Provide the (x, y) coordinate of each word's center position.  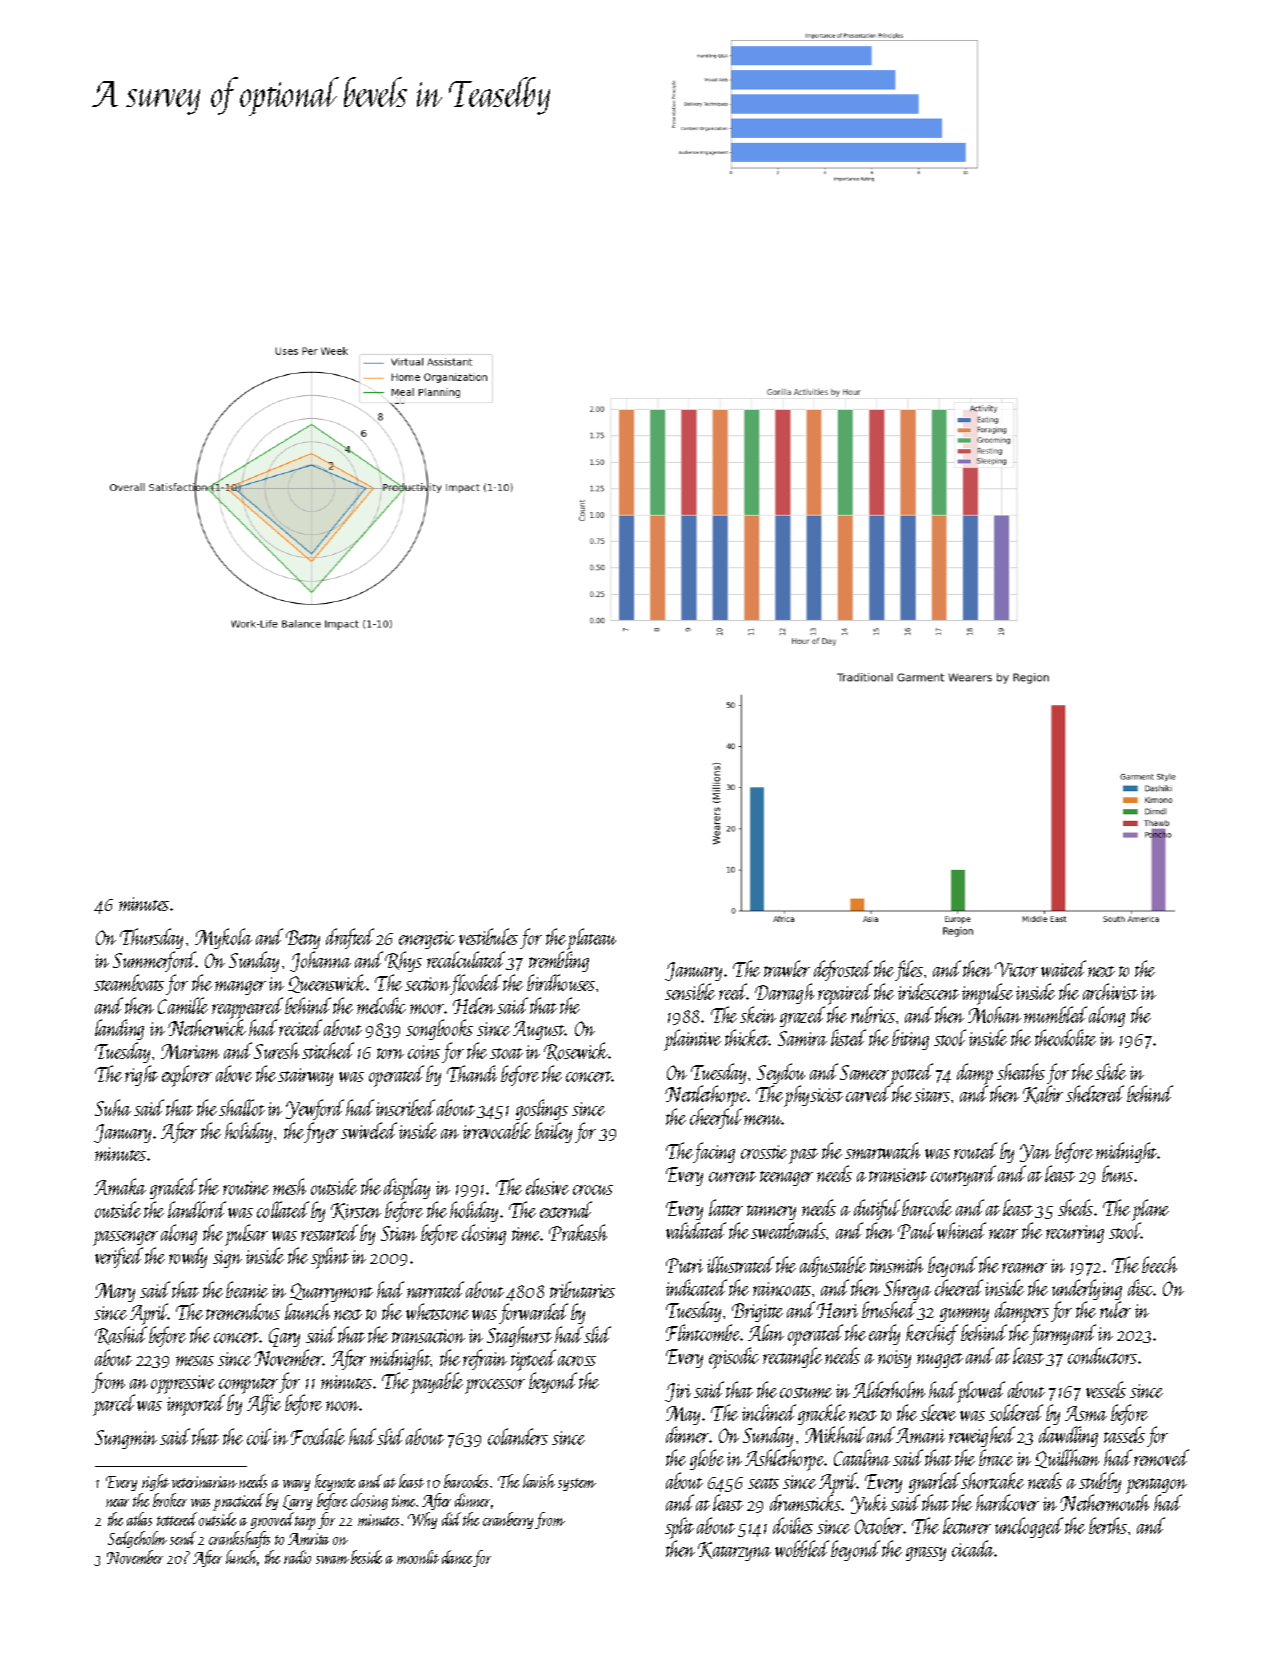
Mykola (223, 938)
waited (1063, 968)
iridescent (928, 991)
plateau (591, 940)
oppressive (183, 1384)
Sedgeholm (137, 1539)
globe (707, 1459)
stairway (305, 1077)
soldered (1016, 1412)
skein (758, 1014)
